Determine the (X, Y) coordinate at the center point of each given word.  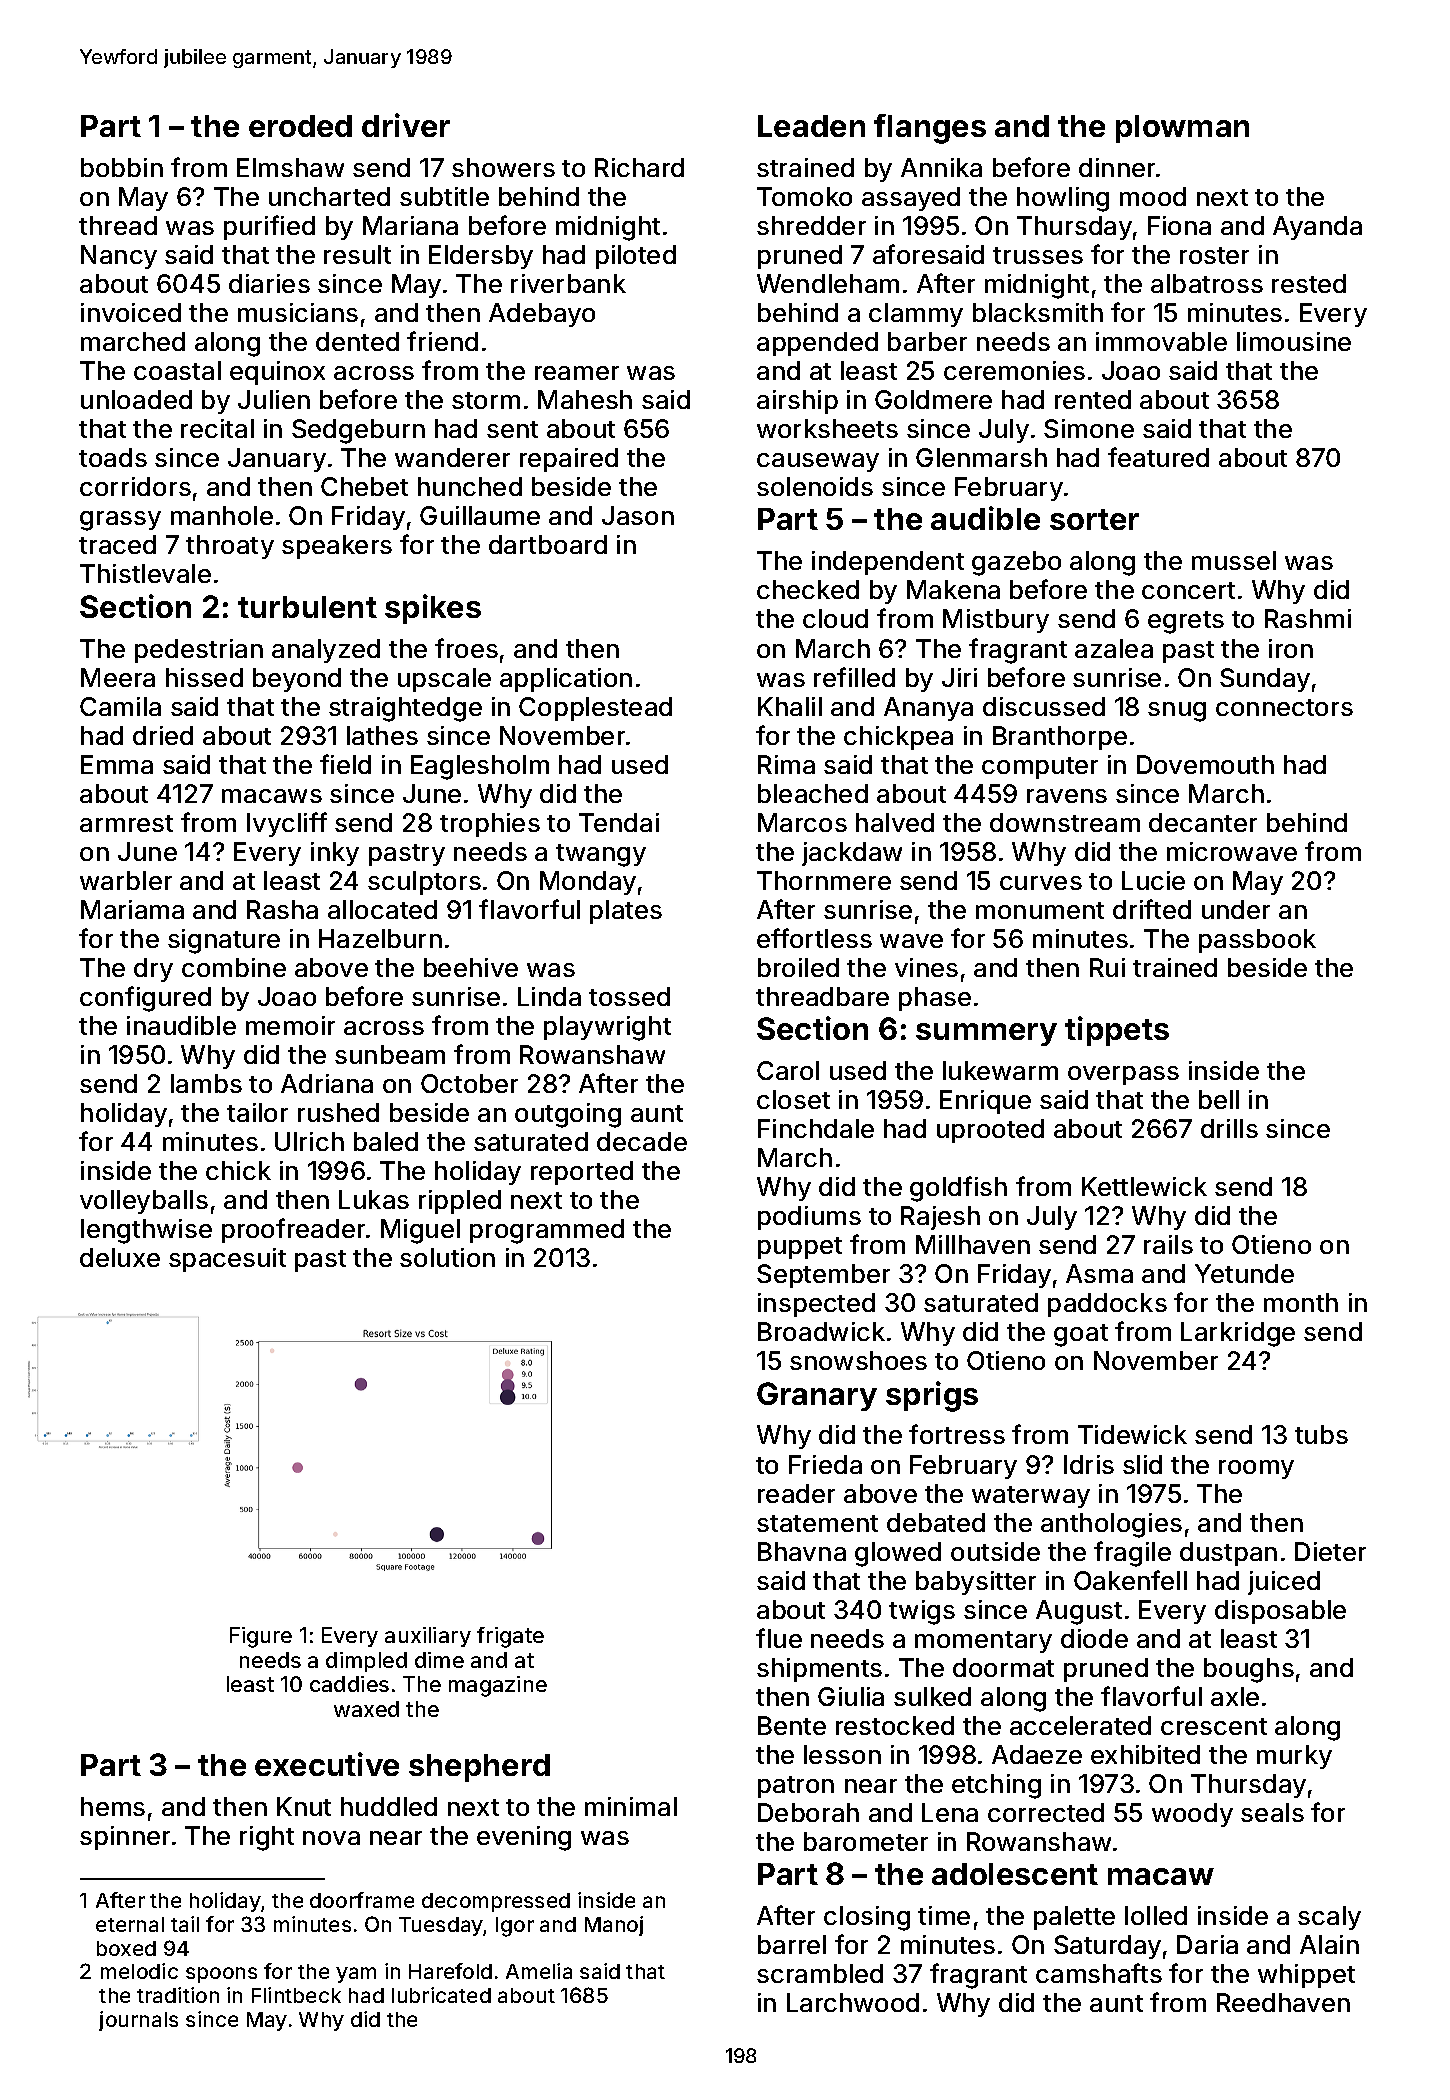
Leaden (811, 126)
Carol (788, 1070)
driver (406, 125)
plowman (1182, 129)
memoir (290, 1025)
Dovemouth (1205, 764)
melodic (139, 1971)
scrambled (820, 1973)
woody (1192, 1815)
